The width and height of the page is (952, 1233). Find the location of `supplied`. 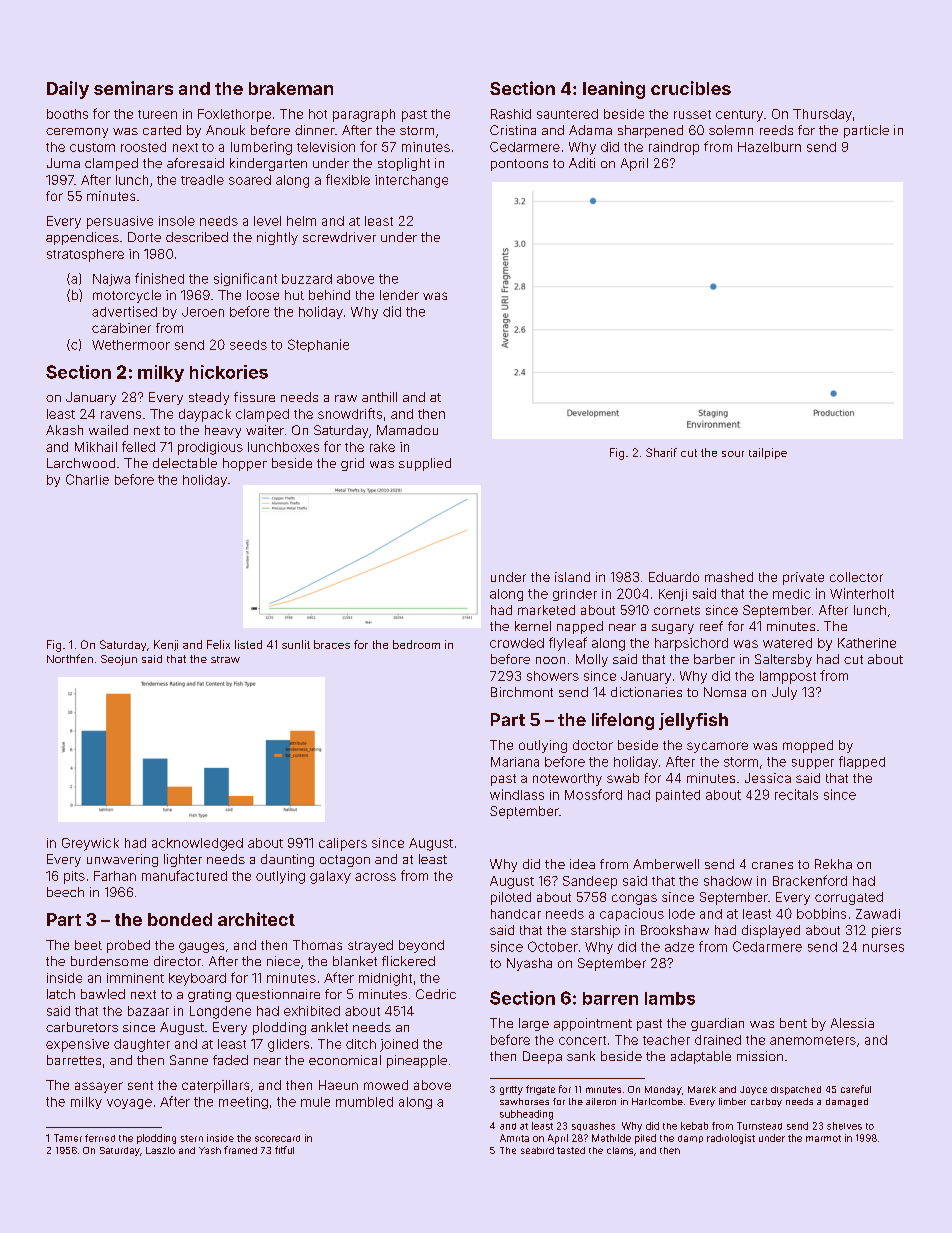

supplied is located at coordinates (425, 464).
